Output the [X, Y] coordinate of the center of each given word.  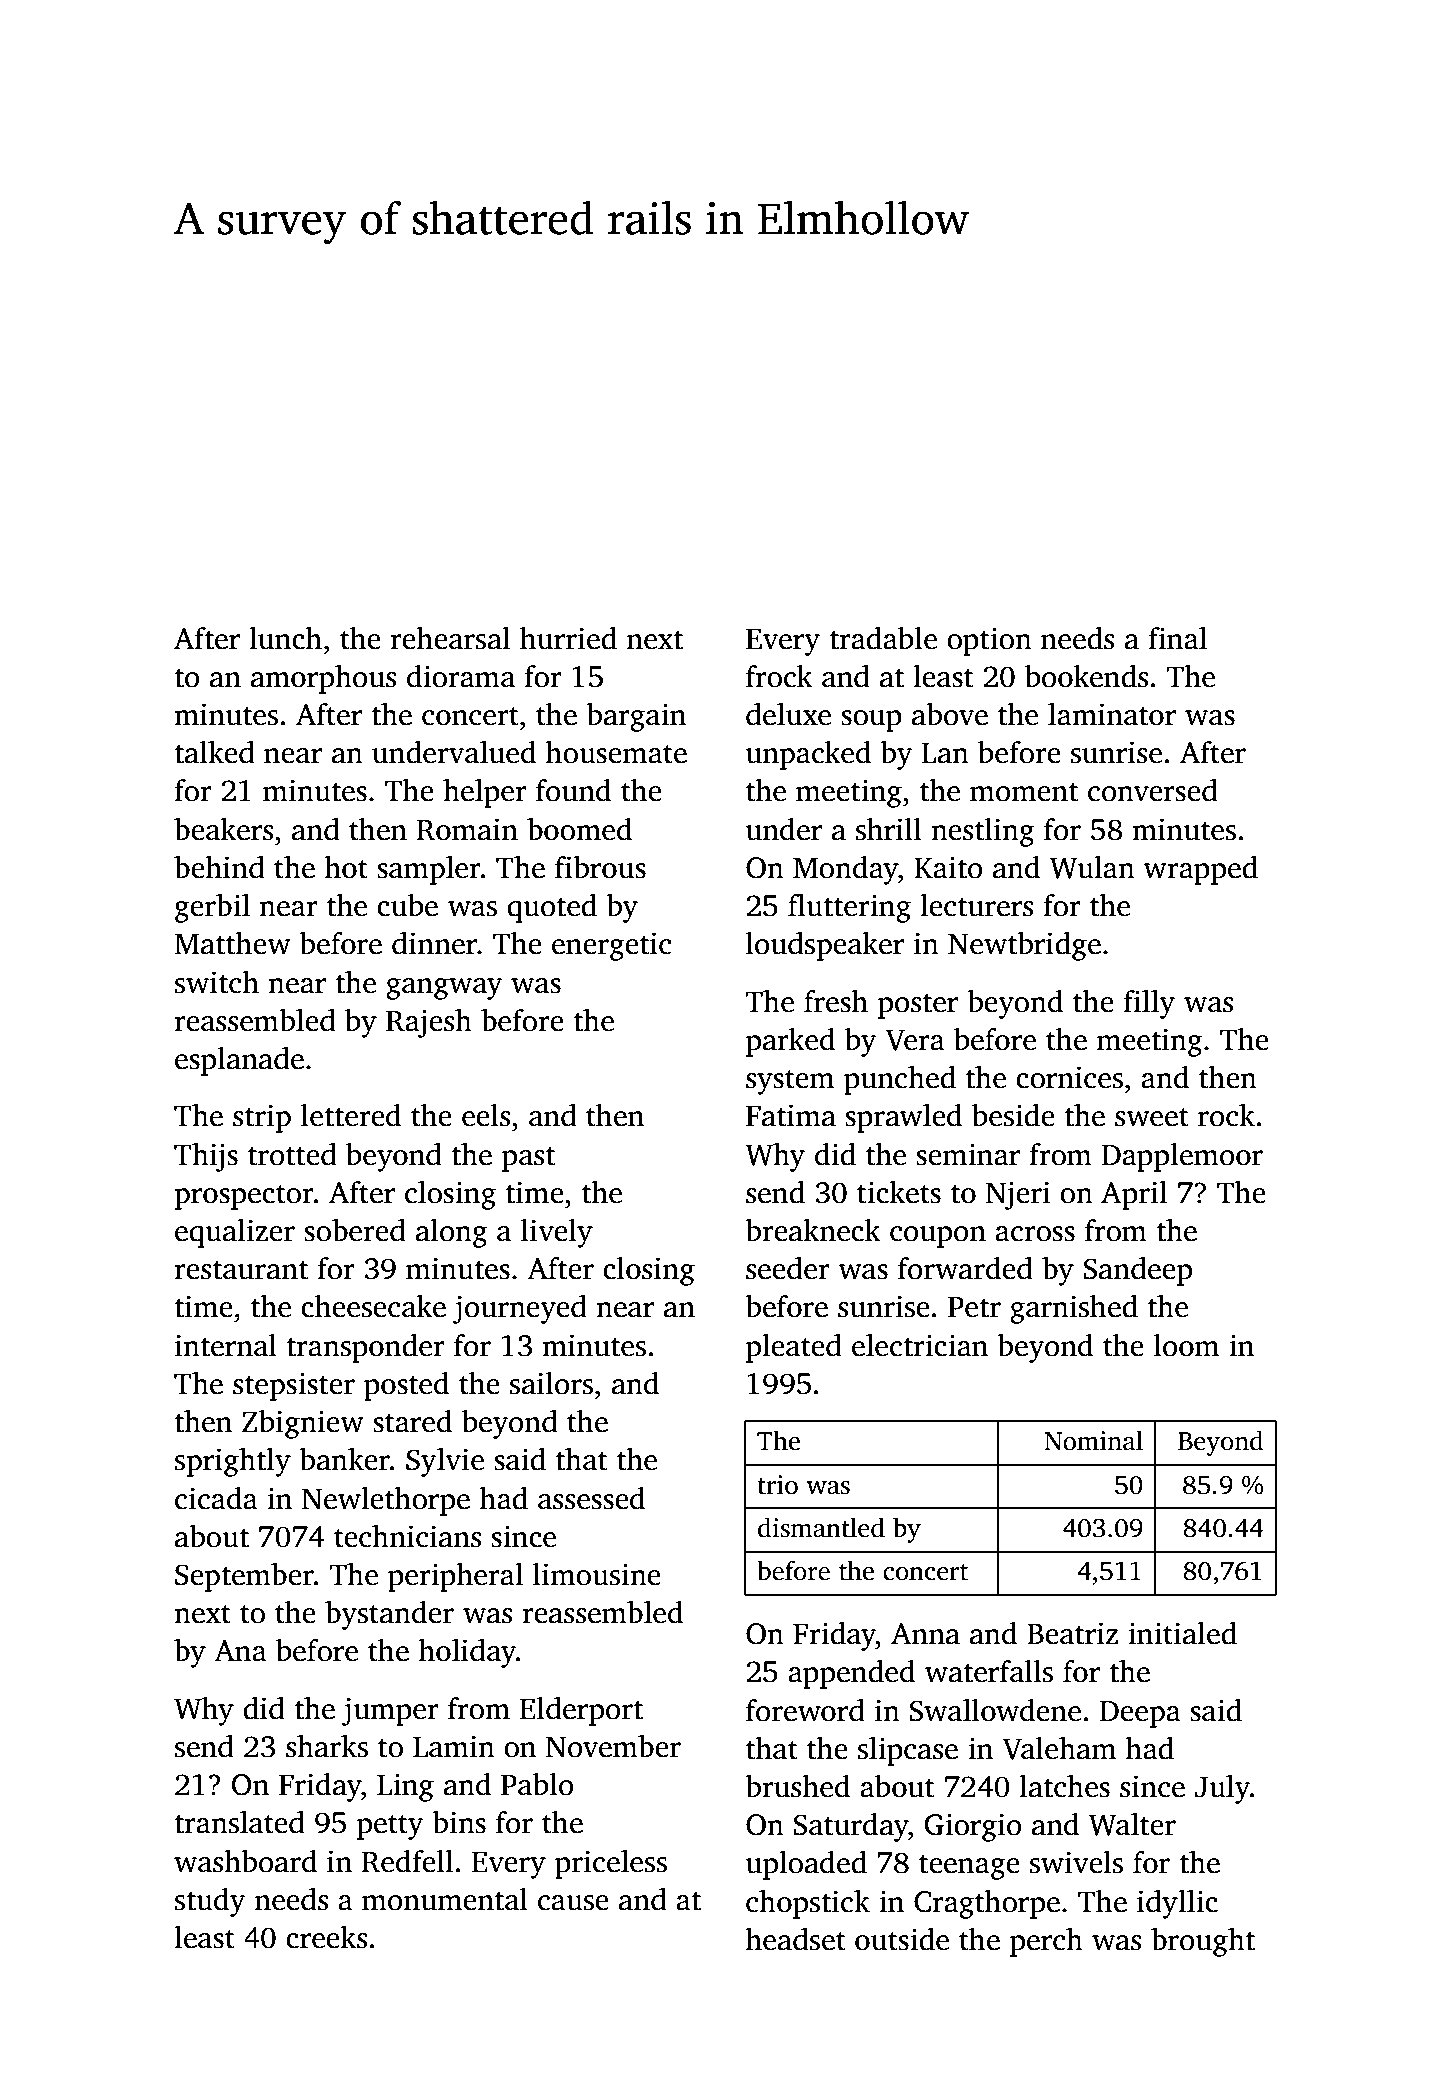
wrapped [1200, 870]
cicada [216, 1498]
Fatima [791, 1115]
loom [1186, 1345]
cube [407, 905]
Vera [915, 1040]
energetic [612, 946]
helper [485, 793]
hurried [568, 638]
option [989, 641]
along [452, 1233]
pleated [794, 1348]
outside [902, 1939]
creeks [327, 1937]
